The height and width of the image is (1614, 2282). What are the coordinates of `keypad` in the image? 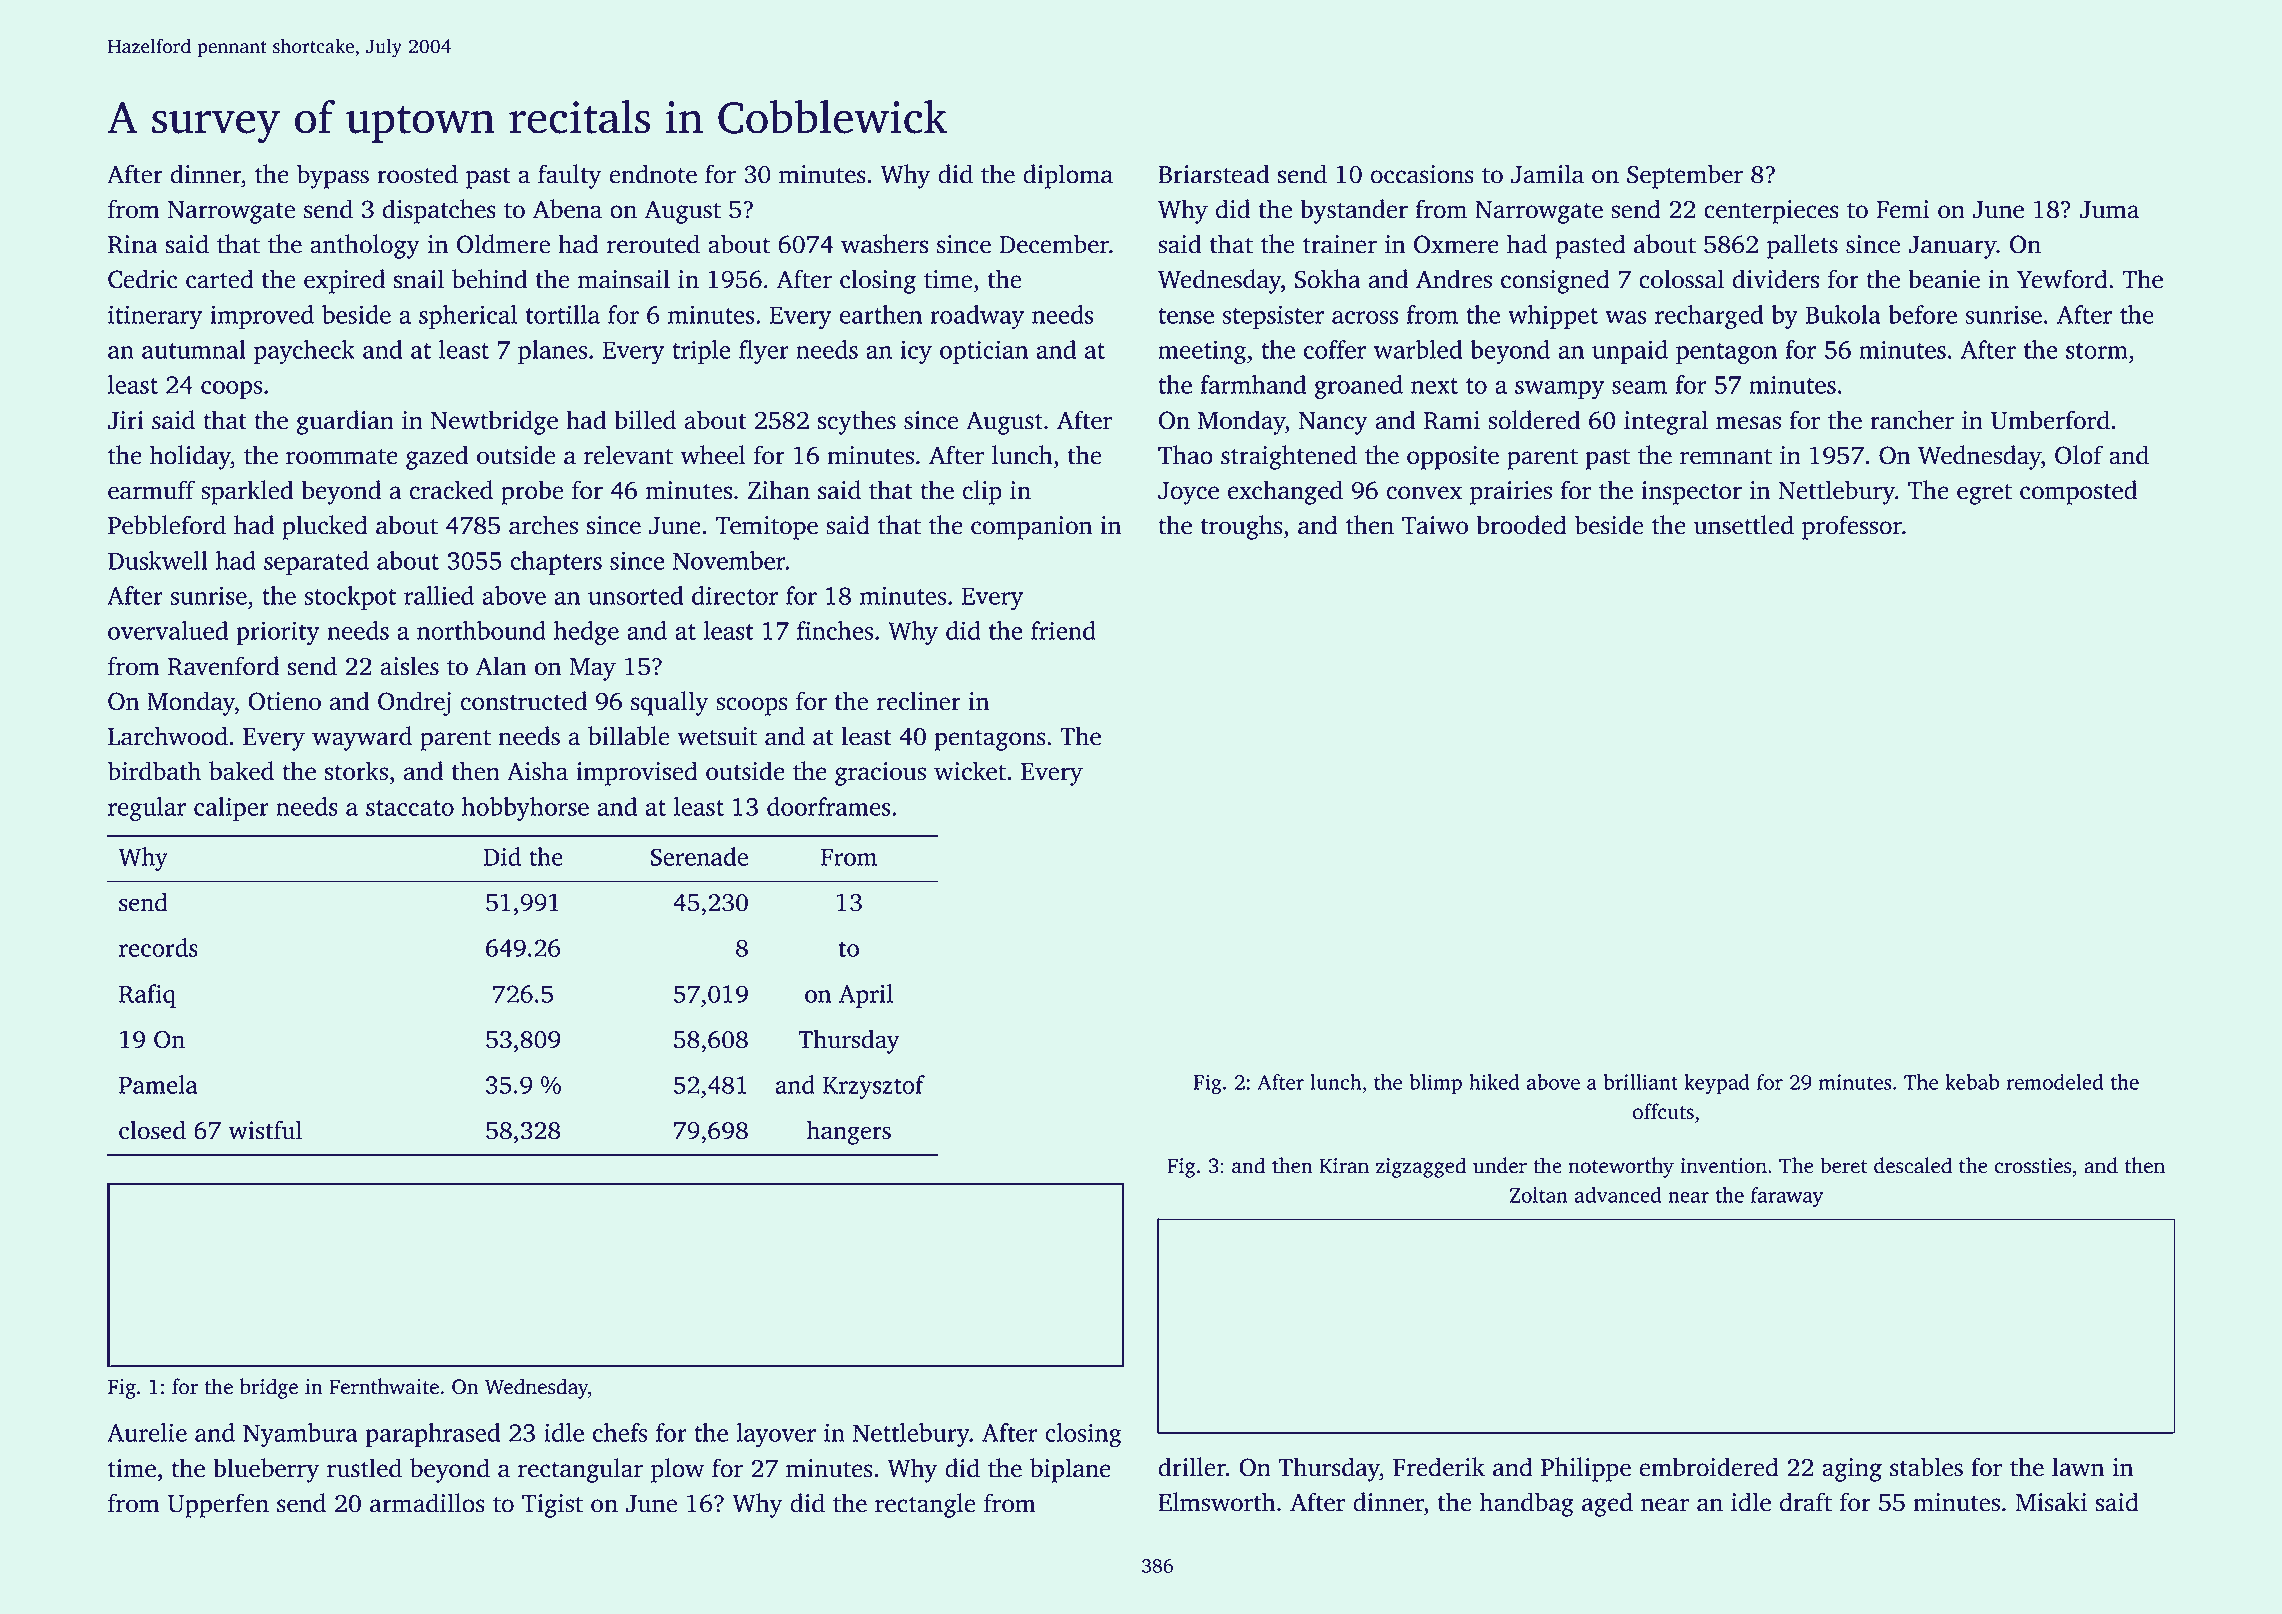 It's located at (1717, 1084).
